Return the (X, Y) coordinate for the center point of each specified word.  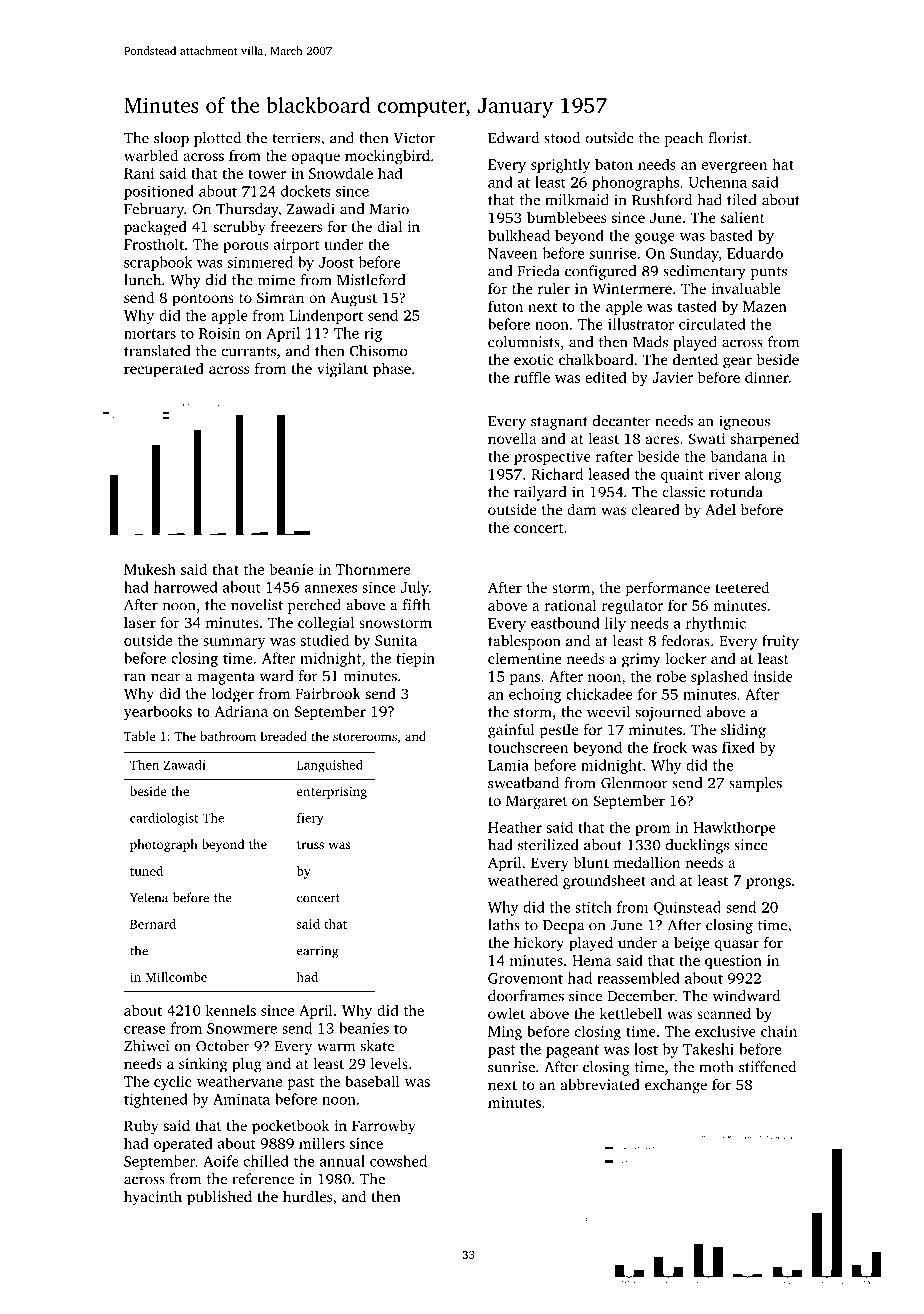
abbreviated (600, 1084)
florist (728, 138)
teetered (742, 587)
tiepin (415, 659)
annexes (330, 589)
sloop (171, 139)
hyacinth (153, 1198)
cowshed (398, 1161)
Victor (414, 138)
